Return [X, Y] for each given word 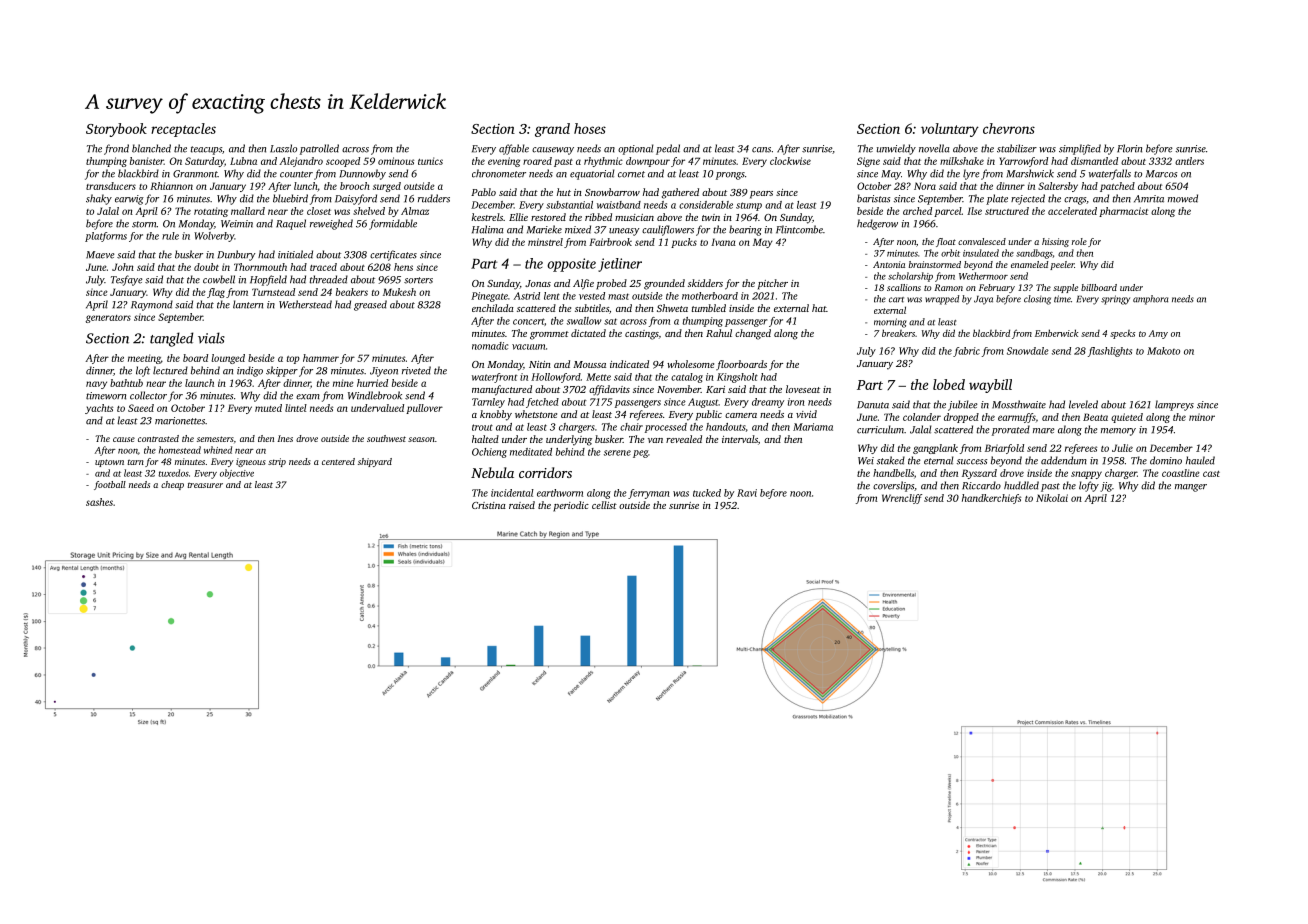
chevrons [1009, 128]
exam [308, 397]
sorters [418, 280]
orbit [950, 253]
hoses [590, 128]
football [110, 485]
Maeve [100, 255]
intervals [740, 439]
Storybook [116, 130]
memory [1118, 432]
